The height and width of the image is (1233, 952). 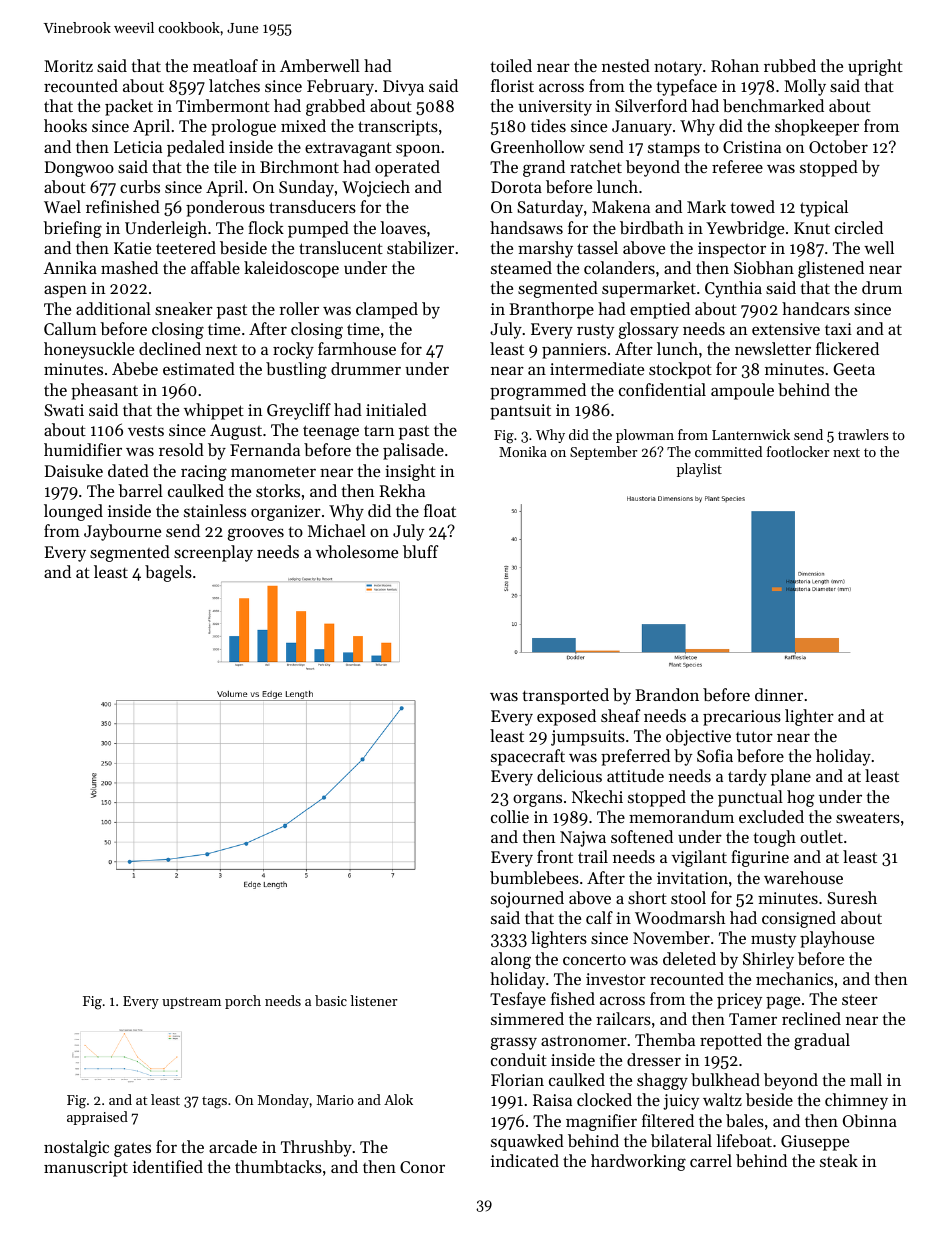 What do you see at coordinates (863, 434) in the image?
I see `trawlers` at bounding box center [863, 434].
